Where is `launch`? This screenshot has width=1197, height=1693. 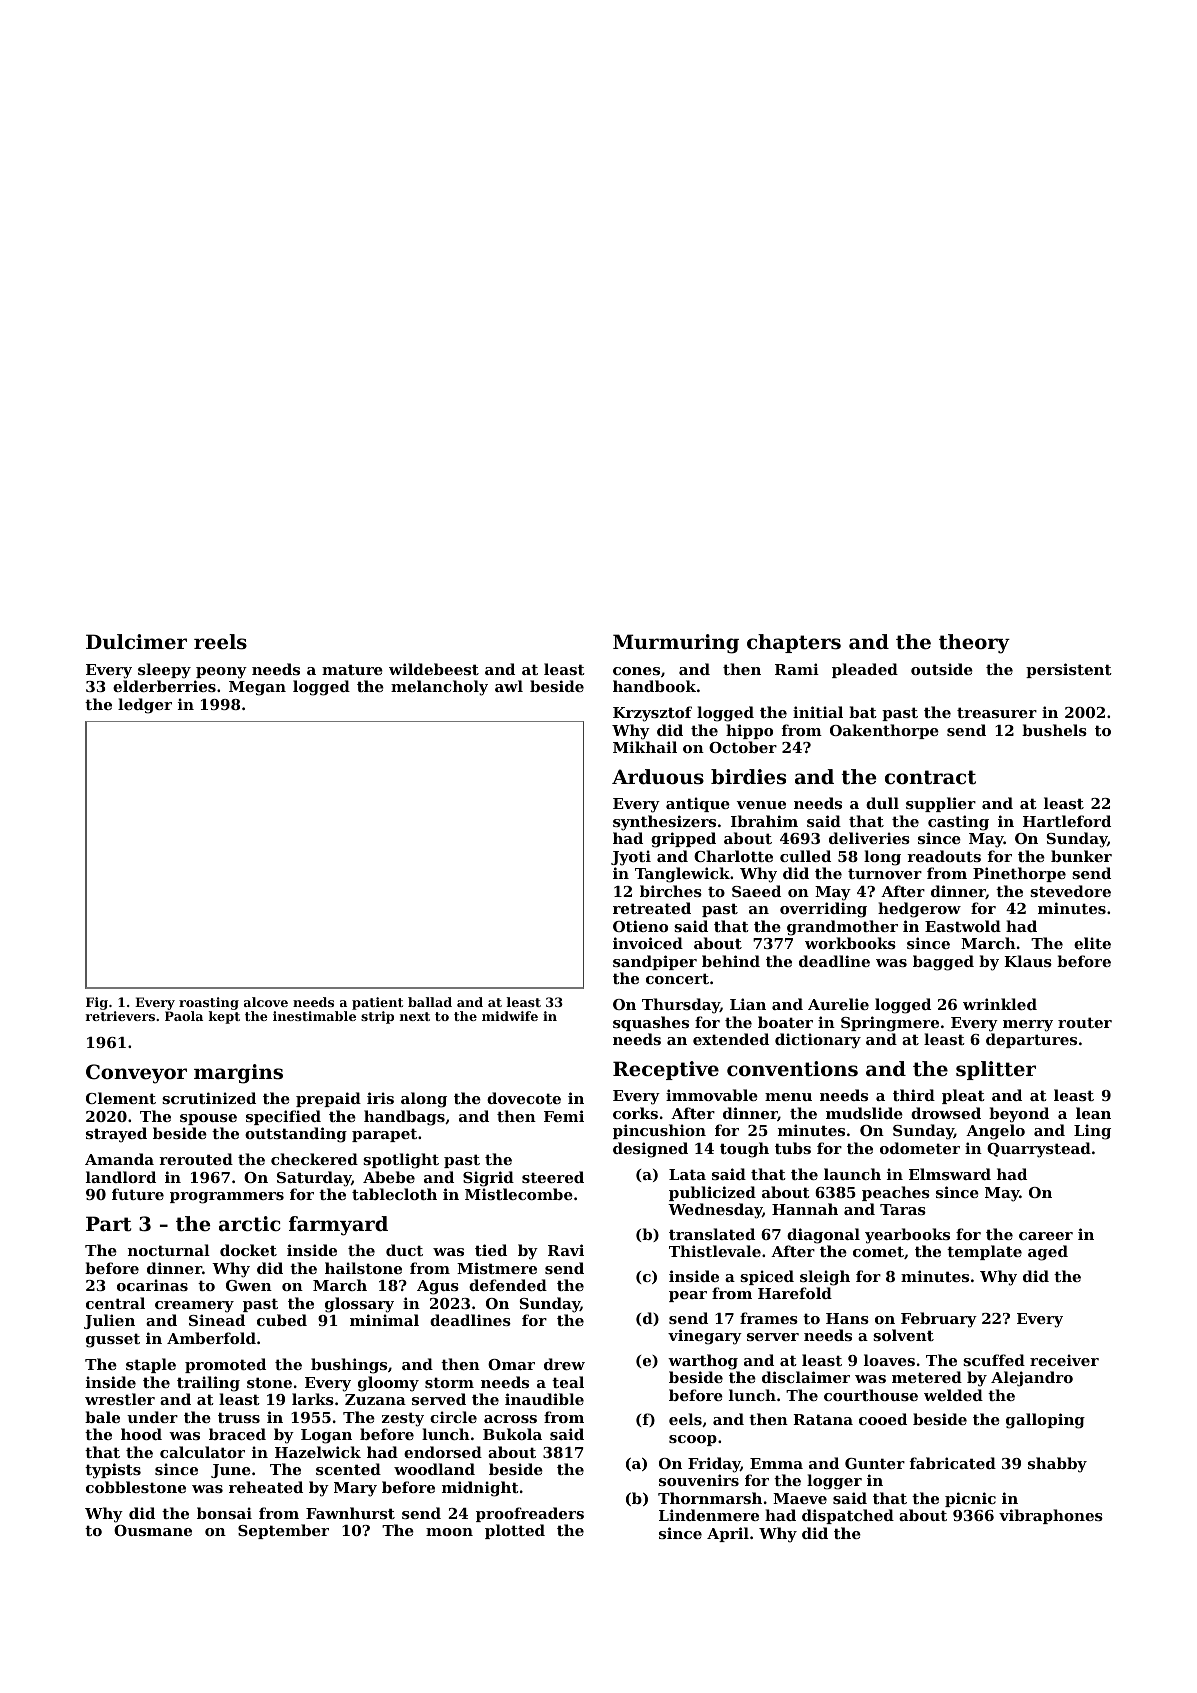
launch is located at coordinates (852, 1174).
